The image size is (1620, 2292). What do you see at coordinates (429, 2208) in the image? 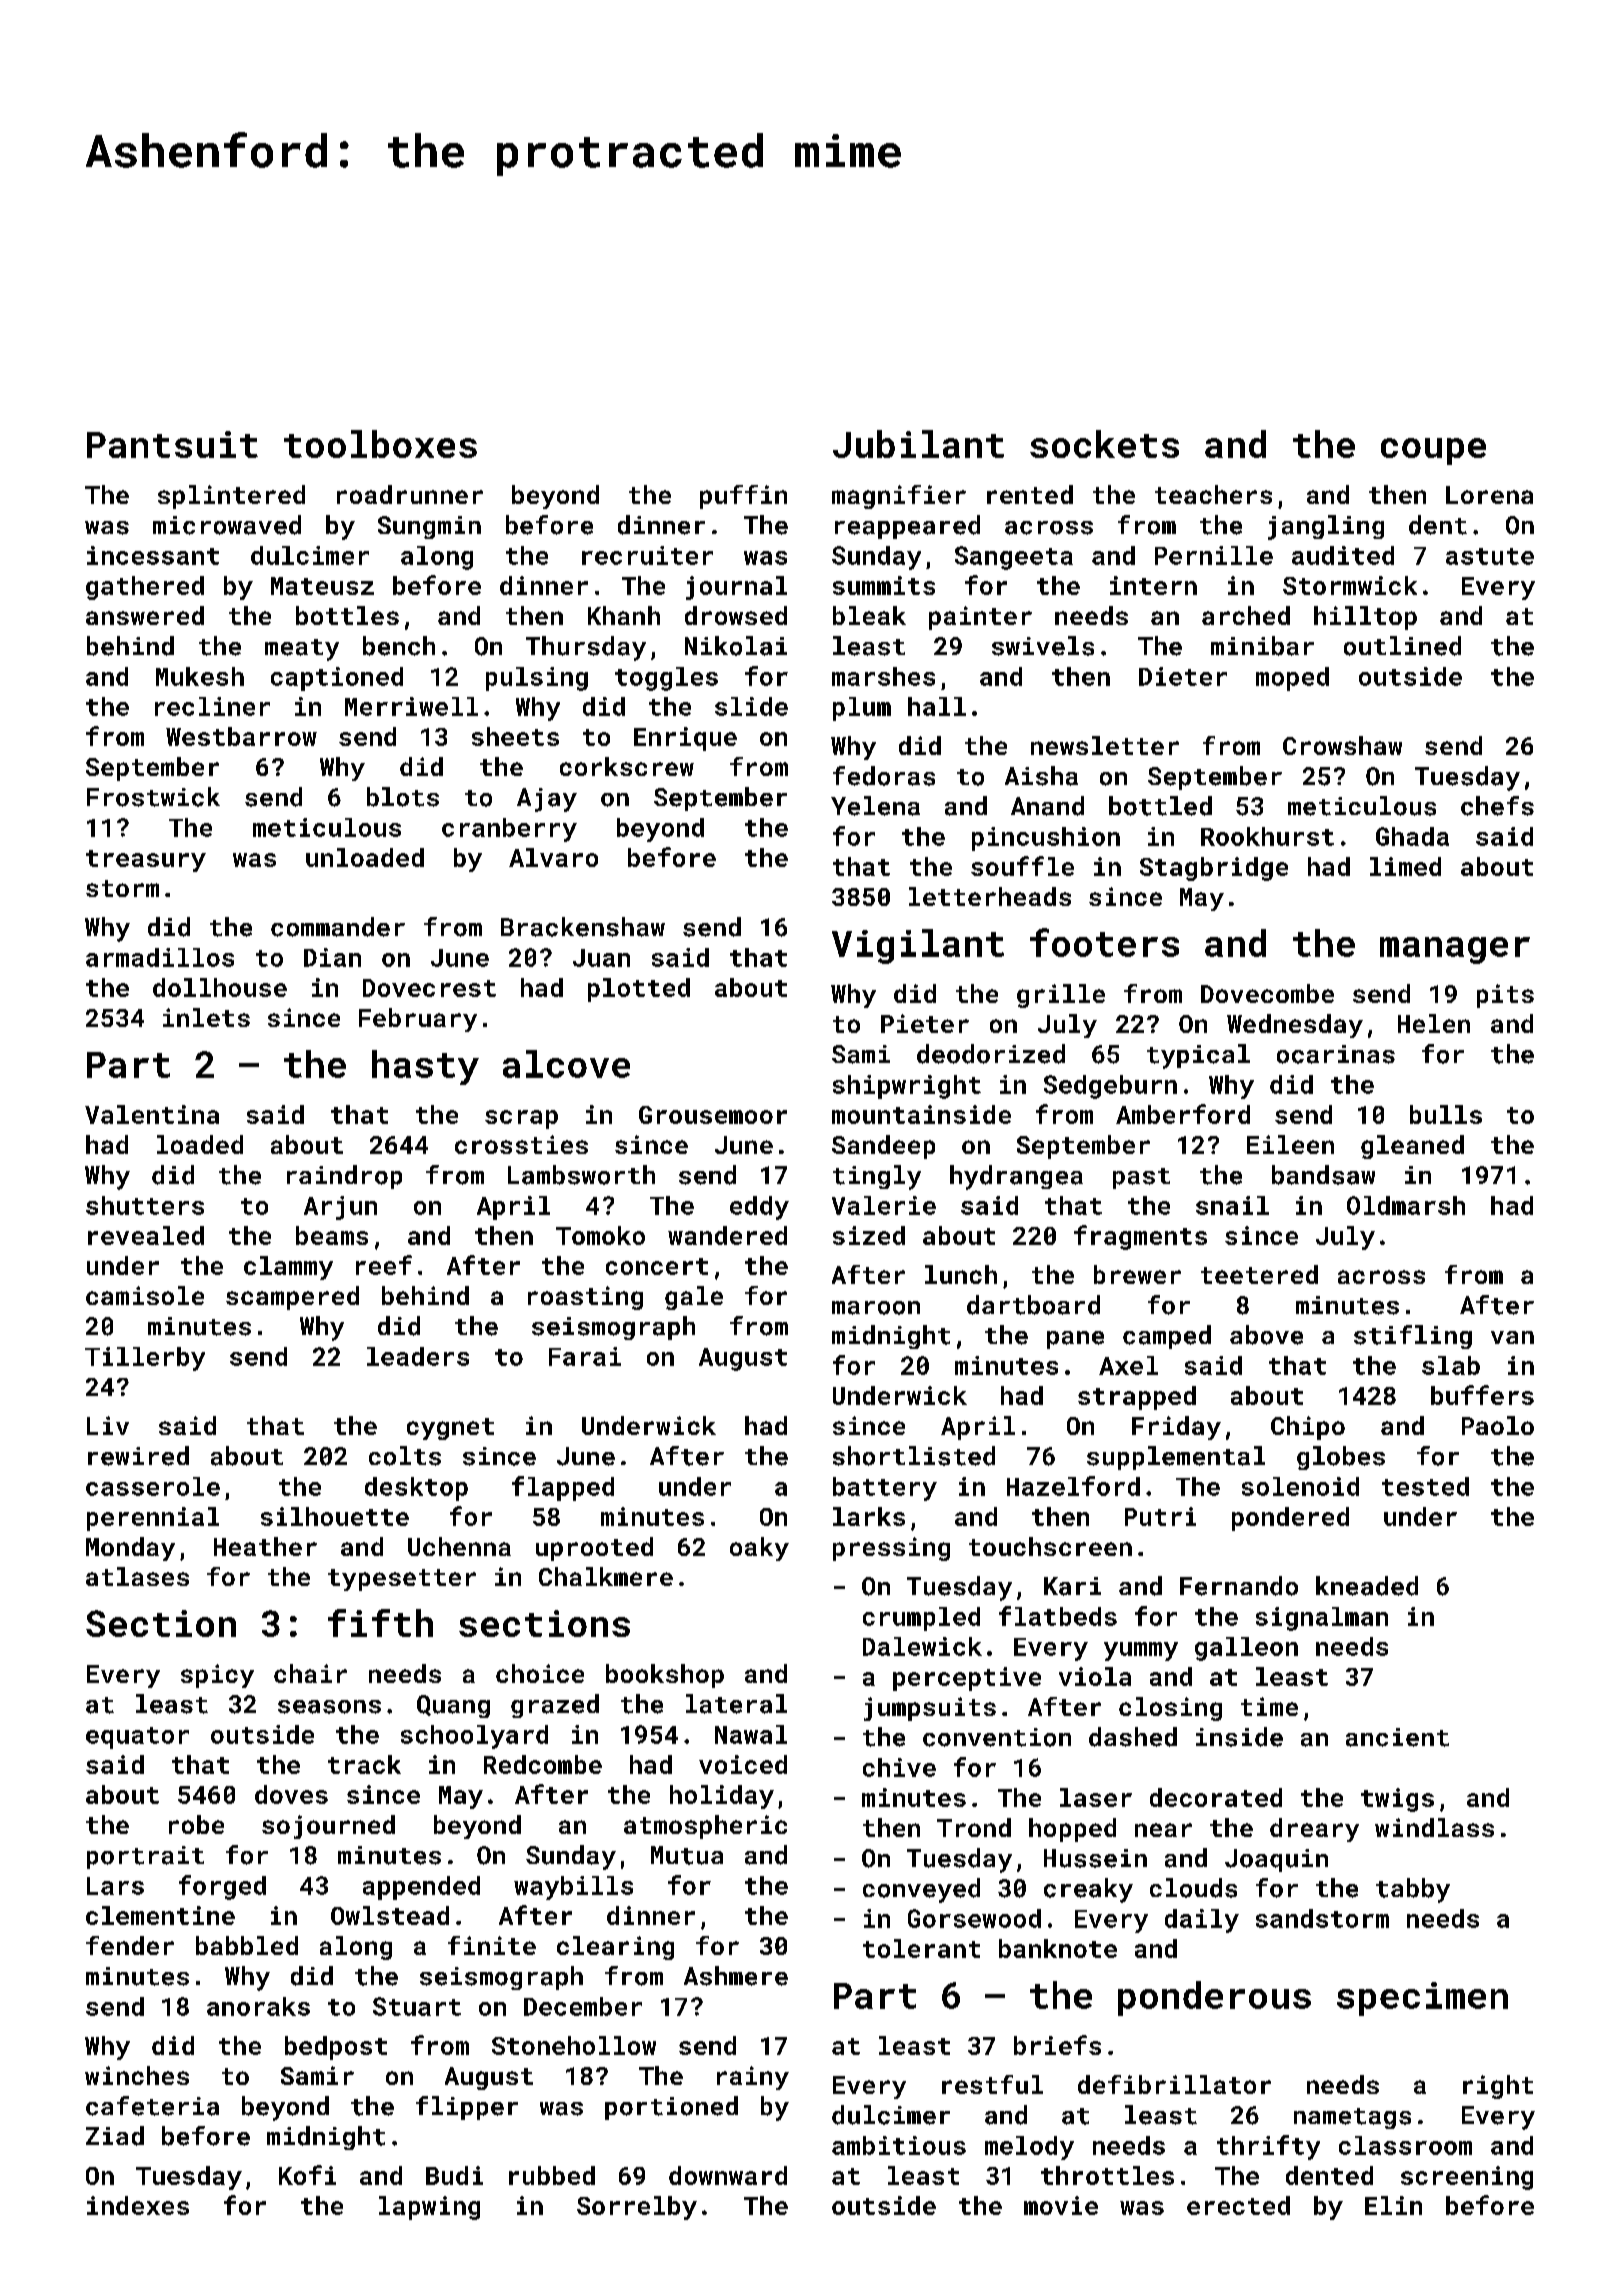
I see `lapwing` at bounding box center [429, 2208].
